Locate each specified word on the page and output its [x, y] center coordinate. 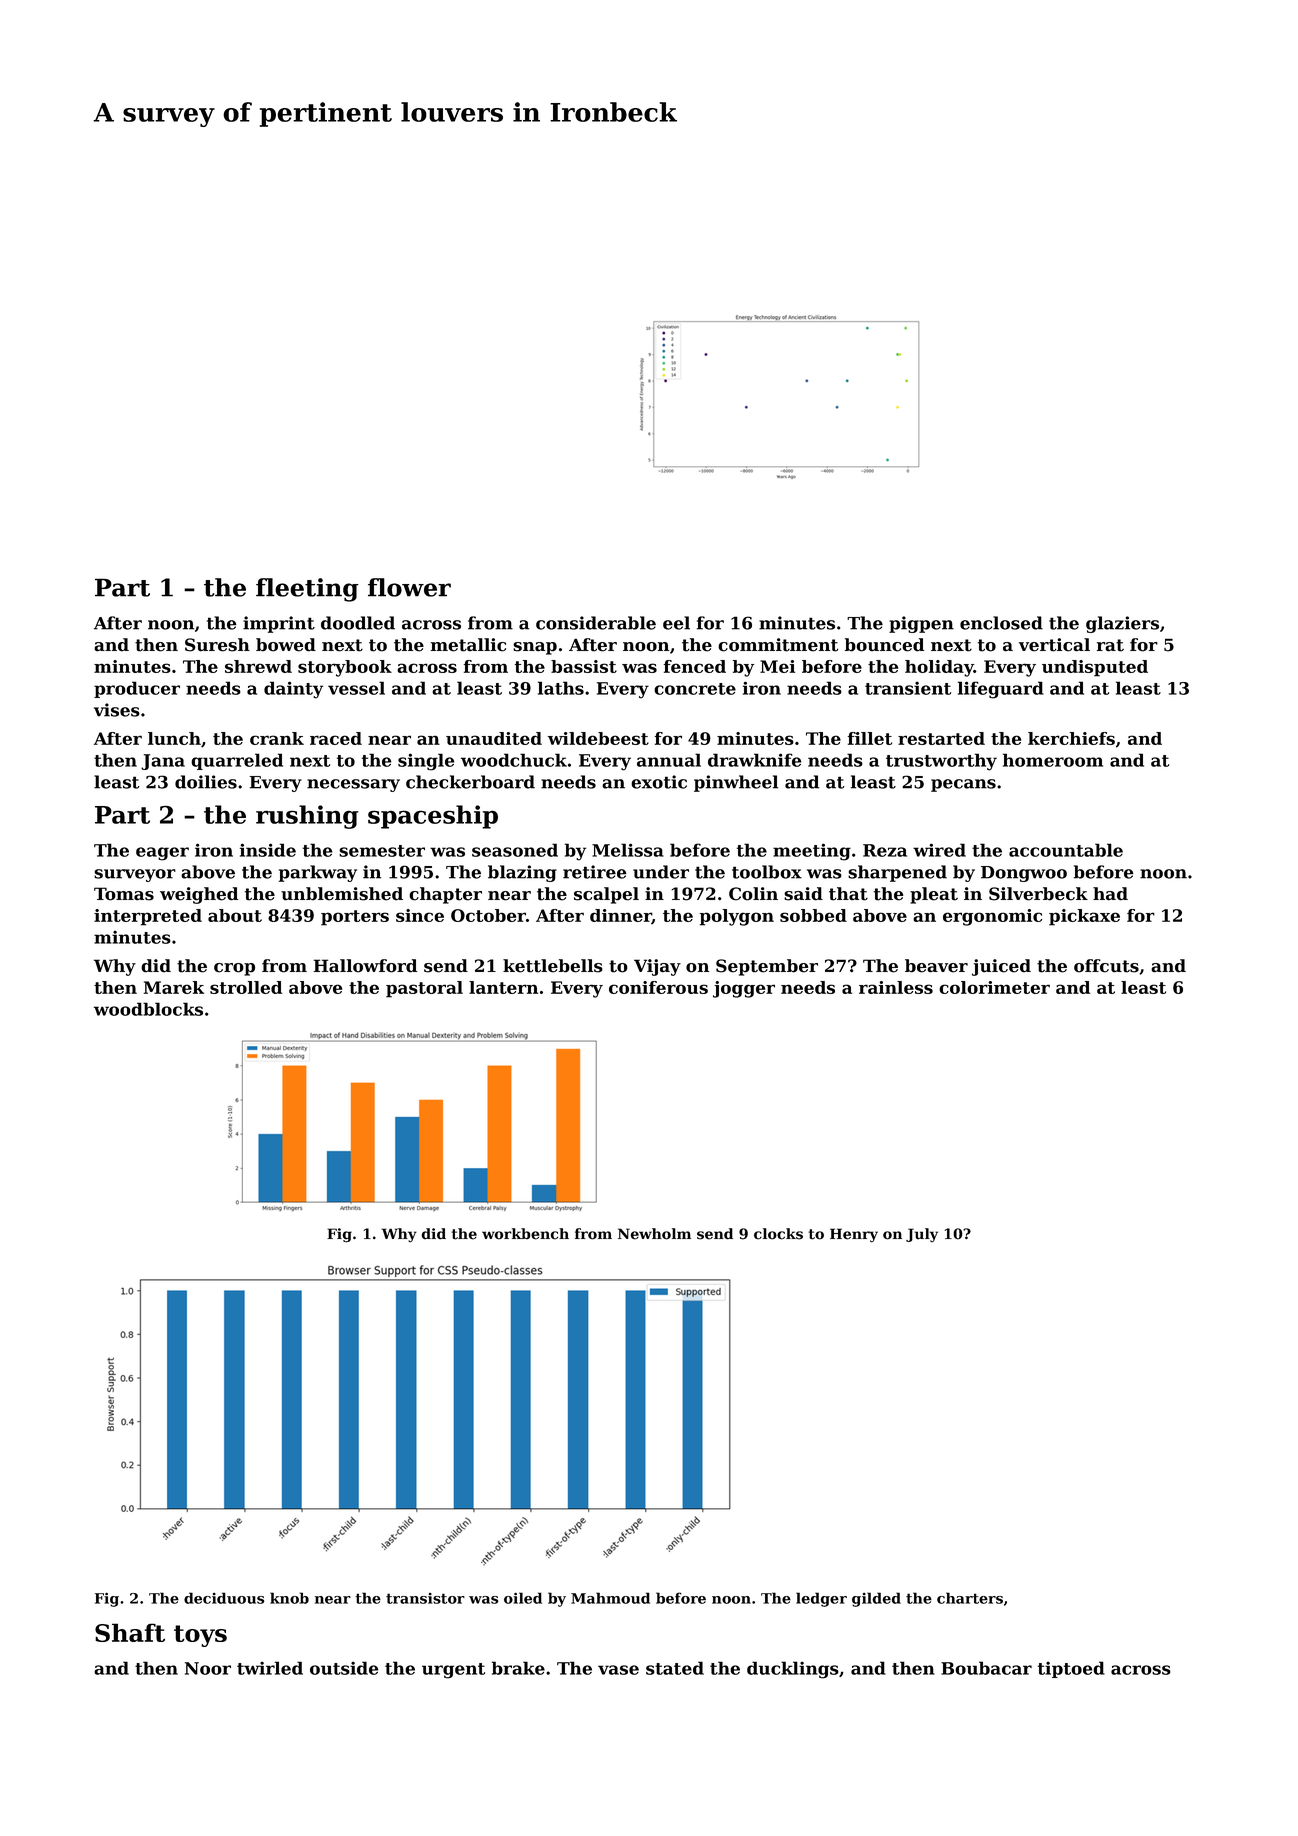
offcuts [1106, 966]
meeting [812, 852]
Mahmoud [610, 1598]
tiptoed [1071, 1669]
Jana [163, 762]
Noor [208, 1668]
